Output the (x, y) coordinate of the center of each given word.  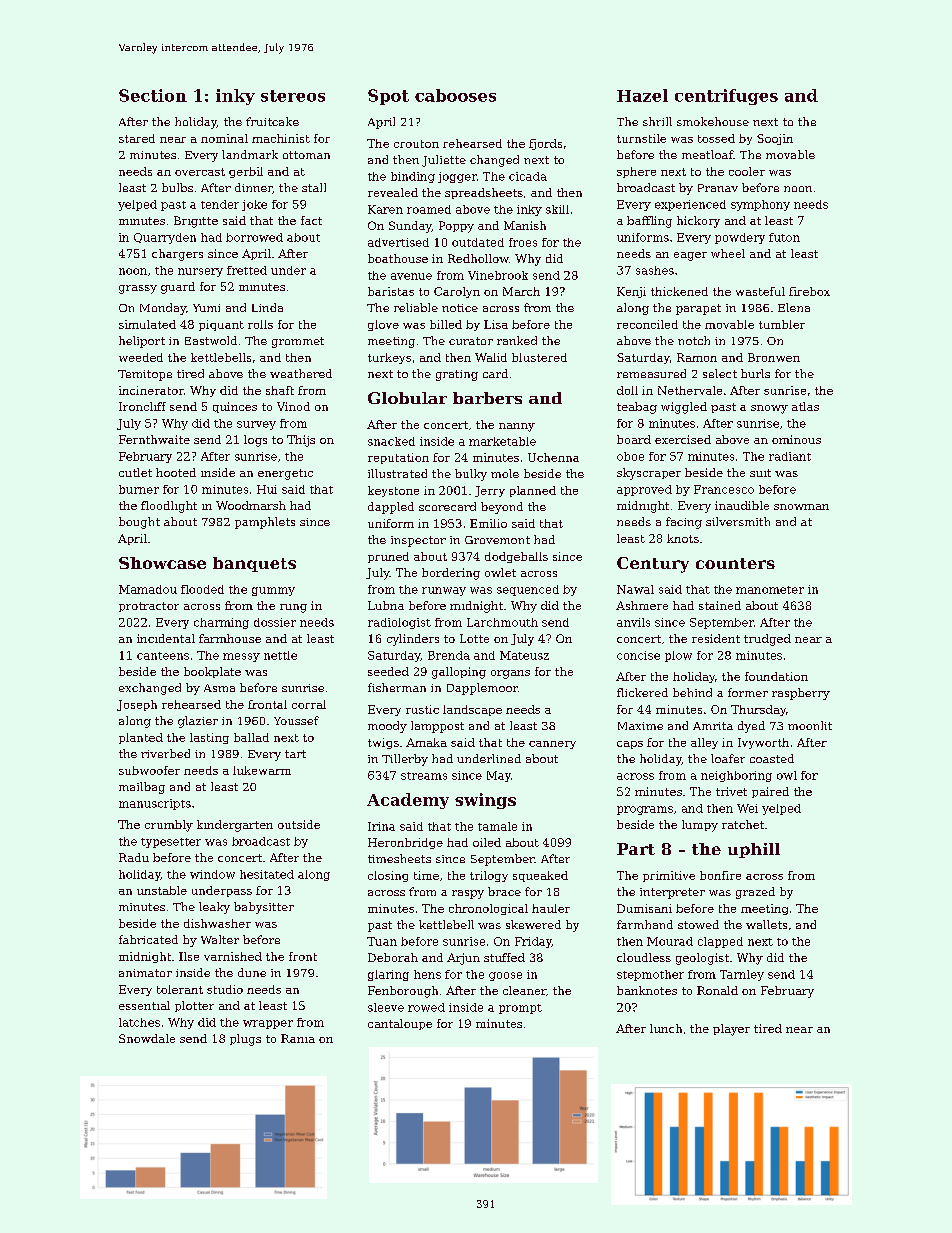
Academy (408, 801)
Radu (134, 857)
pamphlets (265, 523)
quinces (235, 407)
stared (137, 138)
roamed (429, 209)
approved (644, 490)
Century (653, 565)
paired (770, 792)
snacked (391, 441)
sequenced (528, 590)
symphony (760, 205)
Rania (298, 1038)
